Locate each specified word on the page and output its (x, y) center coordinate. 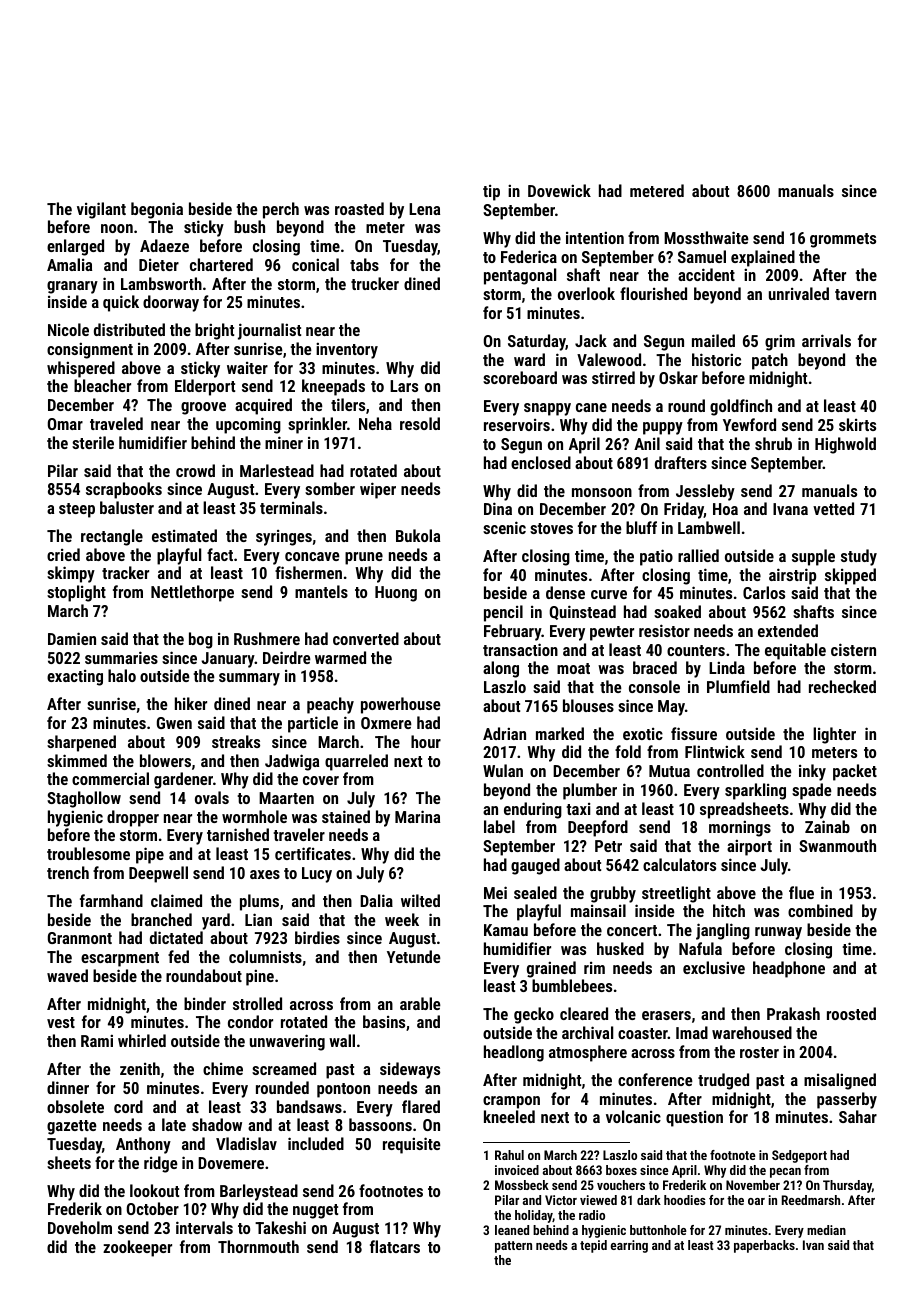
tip (491, 193)
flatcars (395, 1246)
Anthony (143, 1145)
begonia (157, 210)
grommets (843, 240)
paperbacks (764, 1246)
